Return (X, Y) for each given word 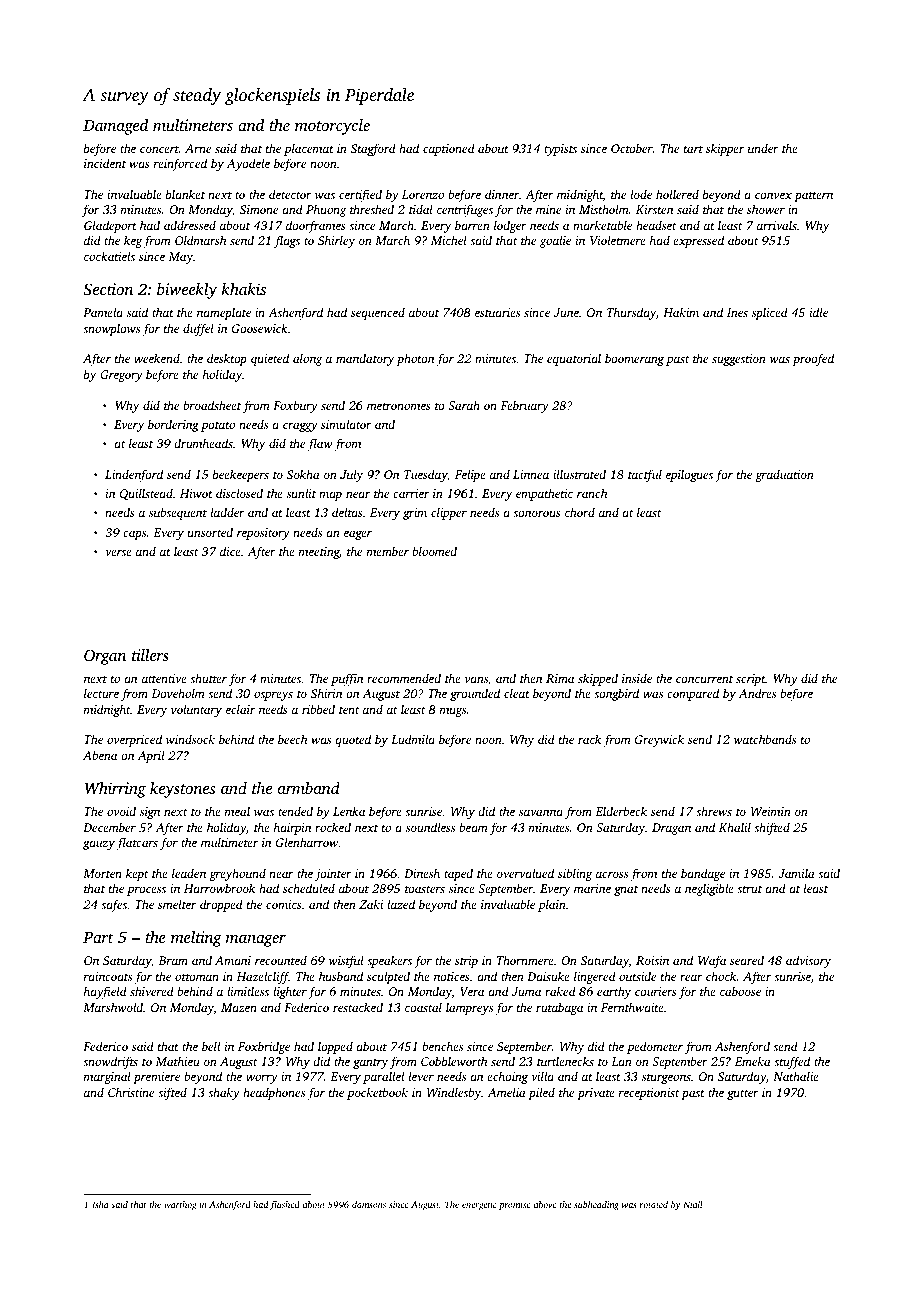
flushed (285, 1205)
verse (118, 552)
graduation (784, 475)
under (763, 148)
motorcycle (332, 127)
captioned (449, 149)
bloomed (434, 551)
